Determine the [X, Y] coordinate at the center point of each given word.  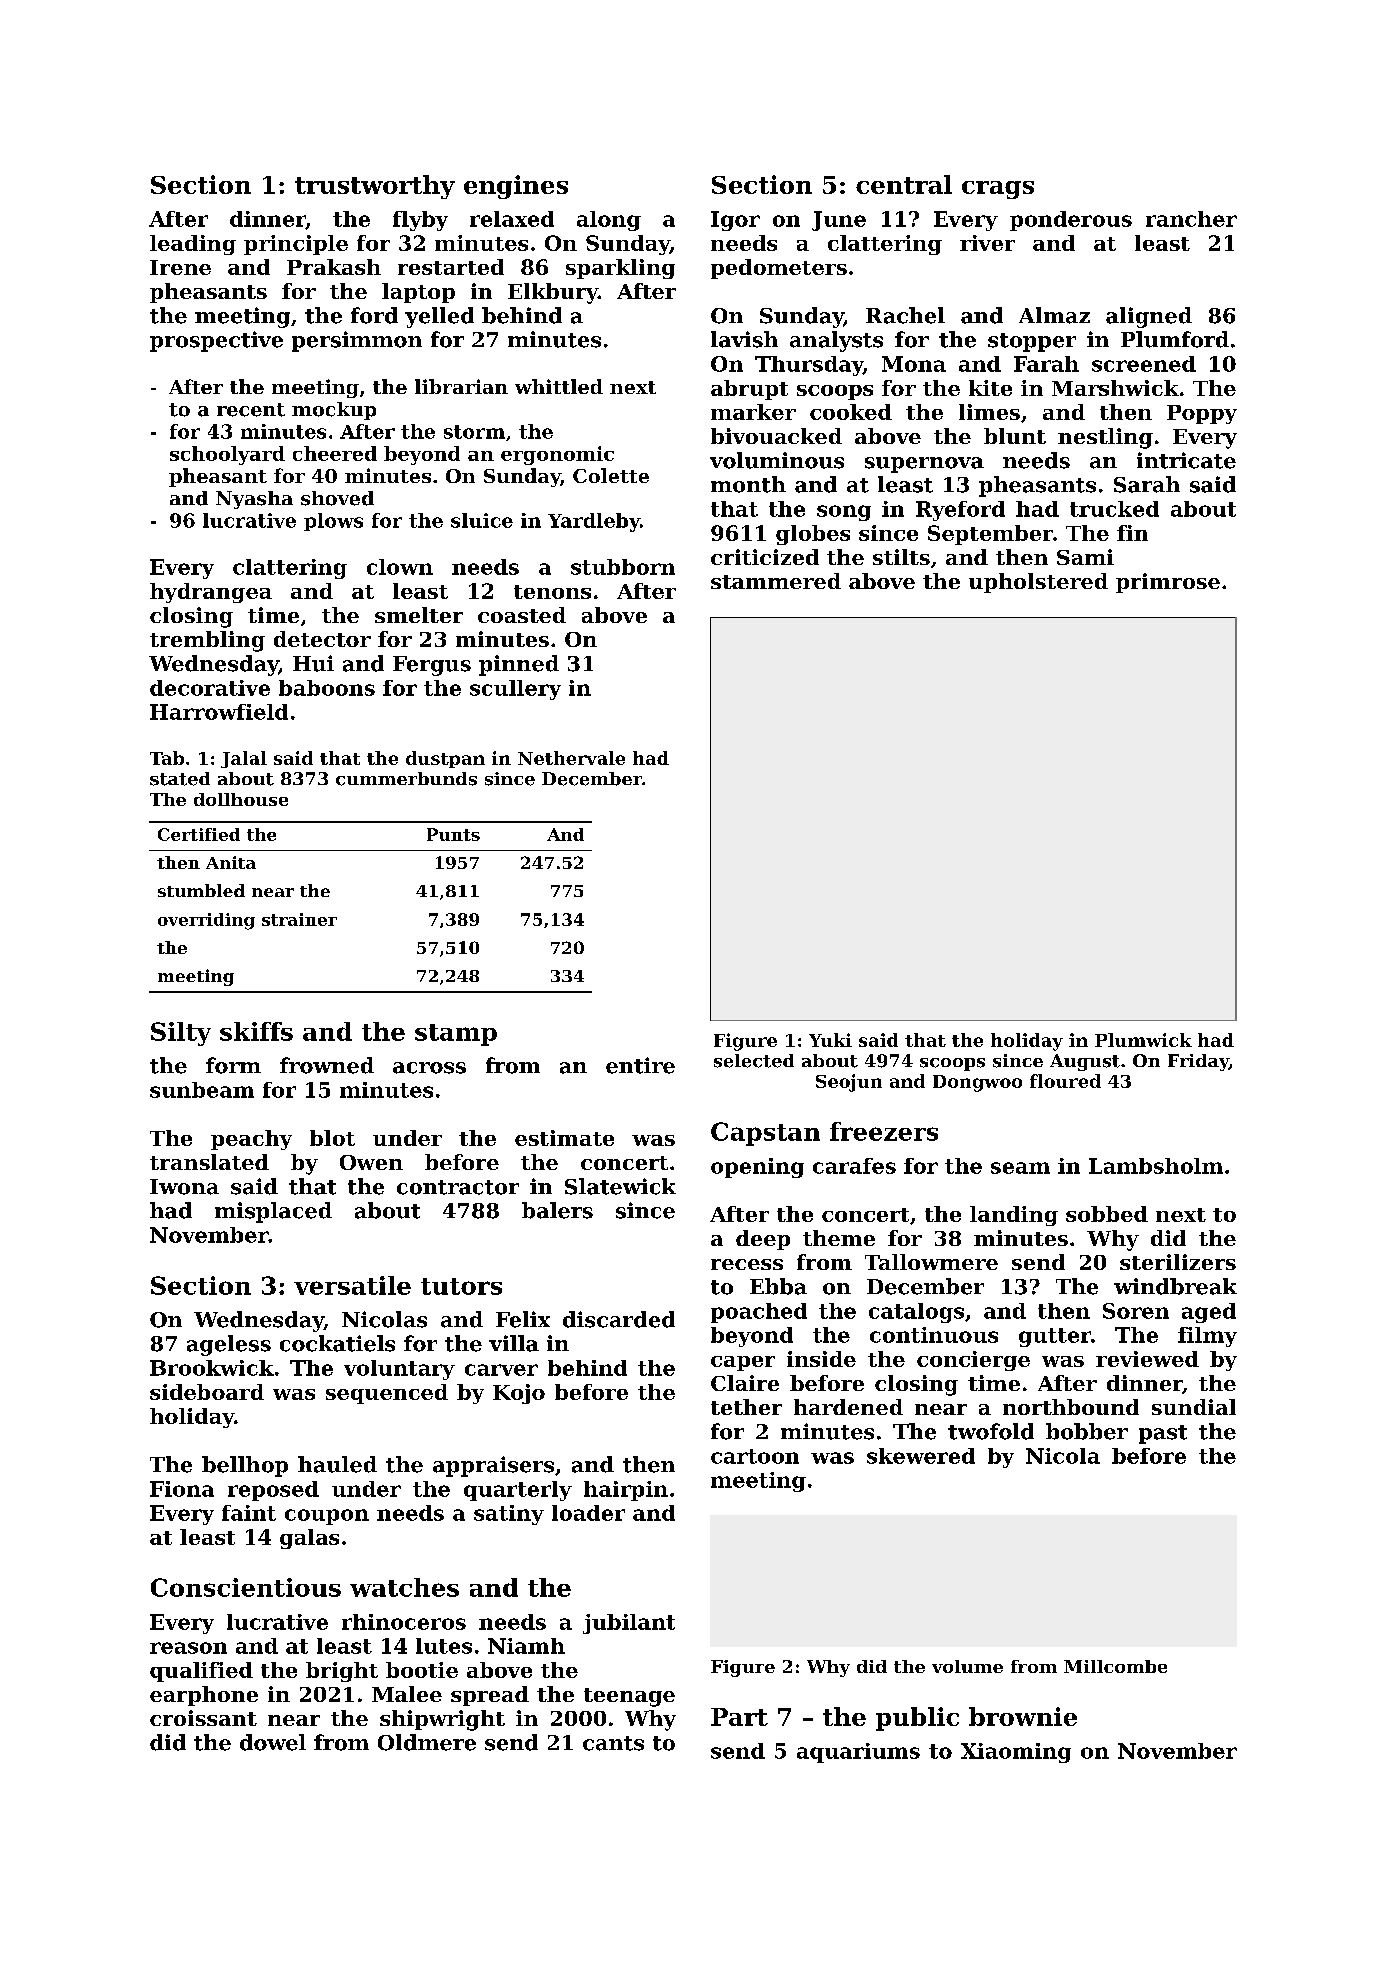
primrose [1168, 583]
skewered [921, 1456]
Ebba [778, 1286]
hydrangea [211, 593]
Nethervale [571, 758]
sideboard [207, 1392]
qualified [201, 1672]
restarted [451, 267]
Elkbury [553, 293]
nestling [1105, 438]
